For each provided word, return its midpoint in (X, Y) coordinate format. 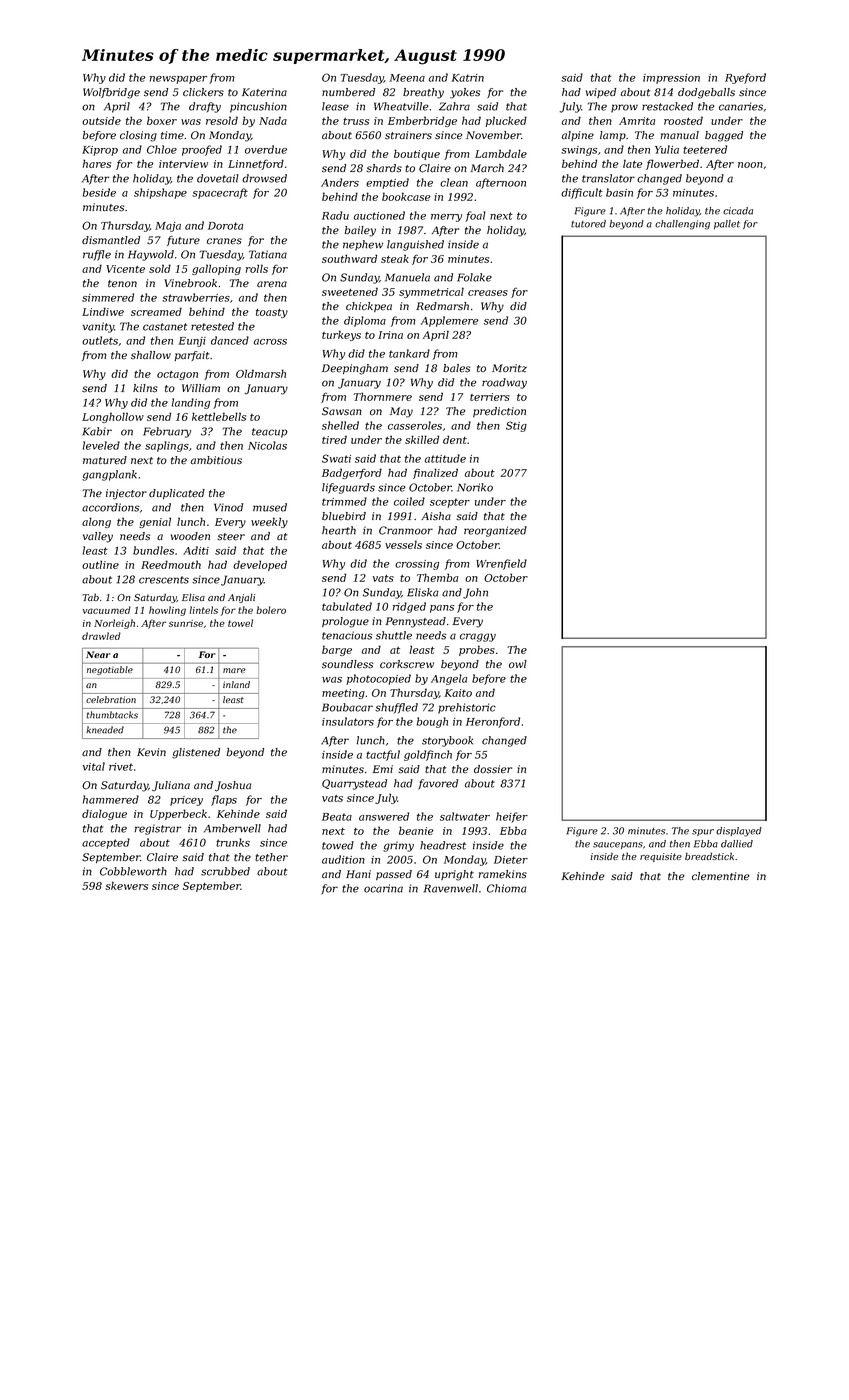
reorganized (495, 531)
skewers (126, 885)
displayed (739, 832)
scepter (450, 503)
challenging (682, 225)
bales (456, 368)
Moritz (509, 368)
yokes (465, 93)
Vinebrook (190, 283)
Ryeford (745, 78)
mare (234, 670)
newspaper (178, 80)
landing (191, 403)
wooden (190, 536)
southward (349, 258)
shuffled (396, 708)
